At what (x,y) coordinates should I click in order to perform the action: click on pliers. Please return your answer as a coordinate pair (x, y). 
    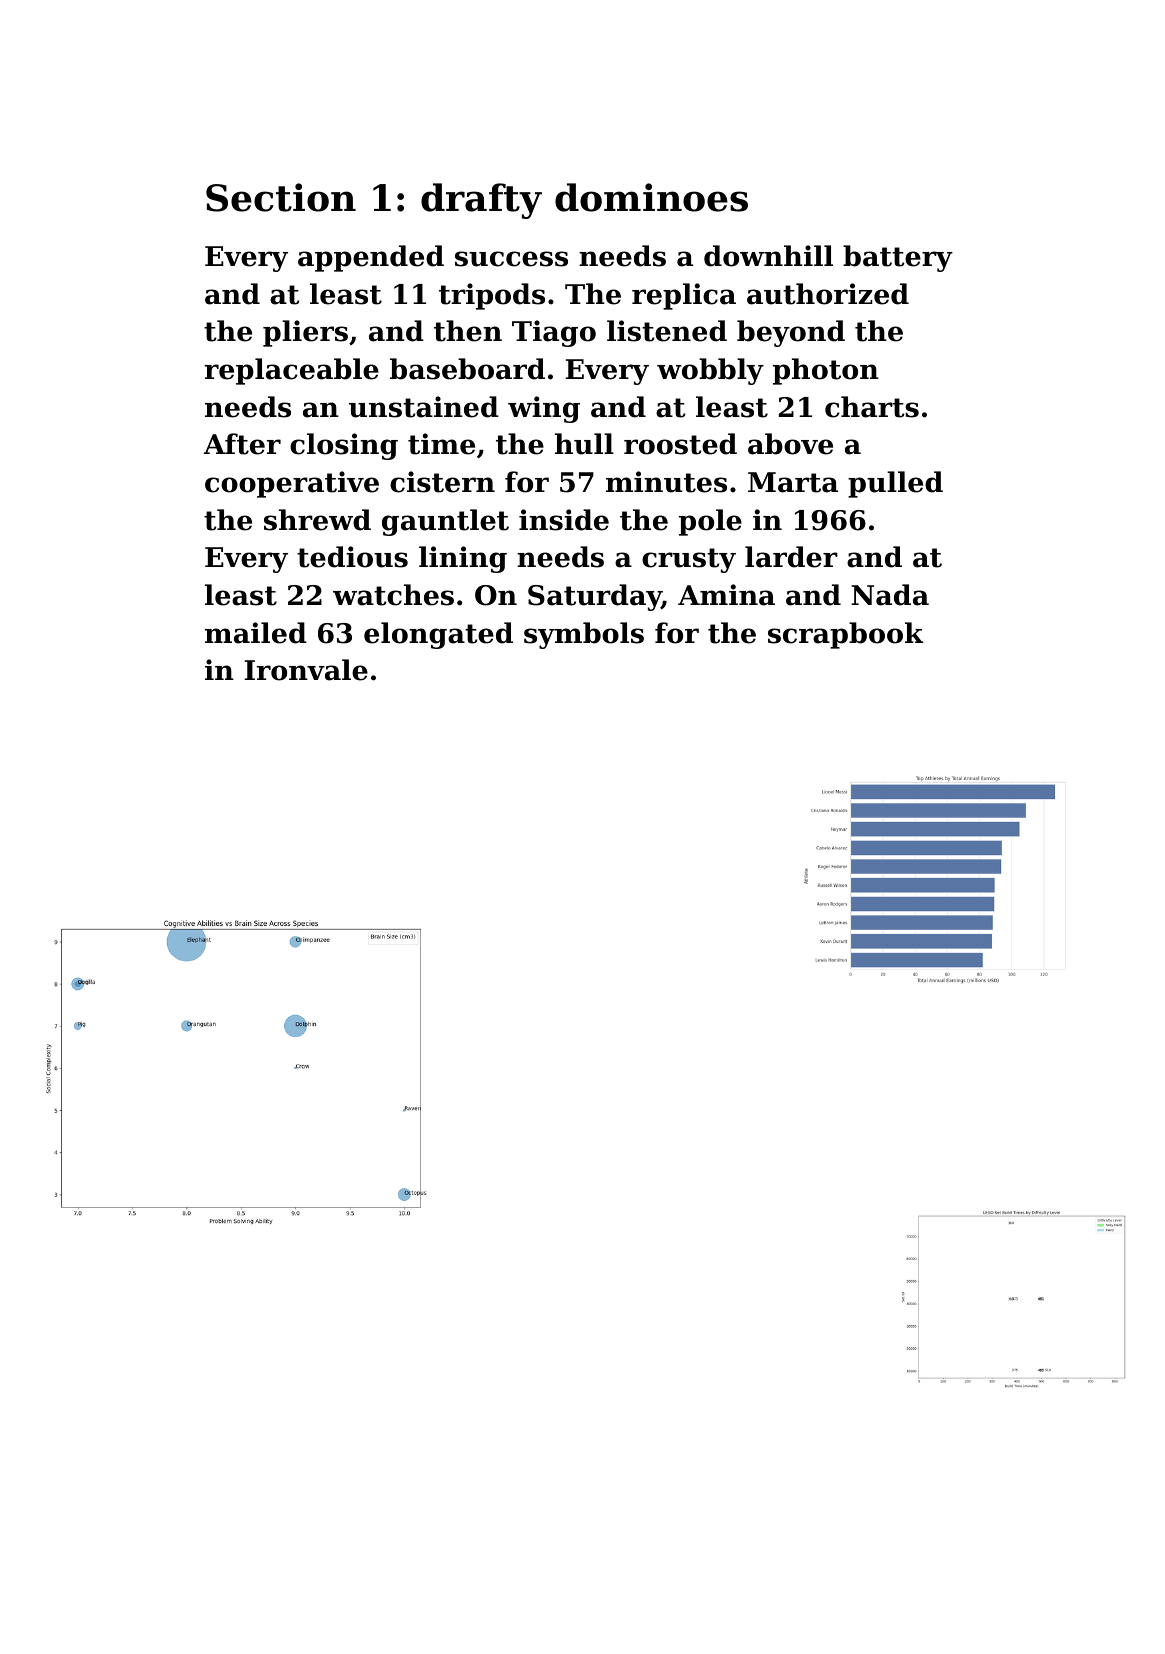
    Looking at the image, I should click on (305, 333).
